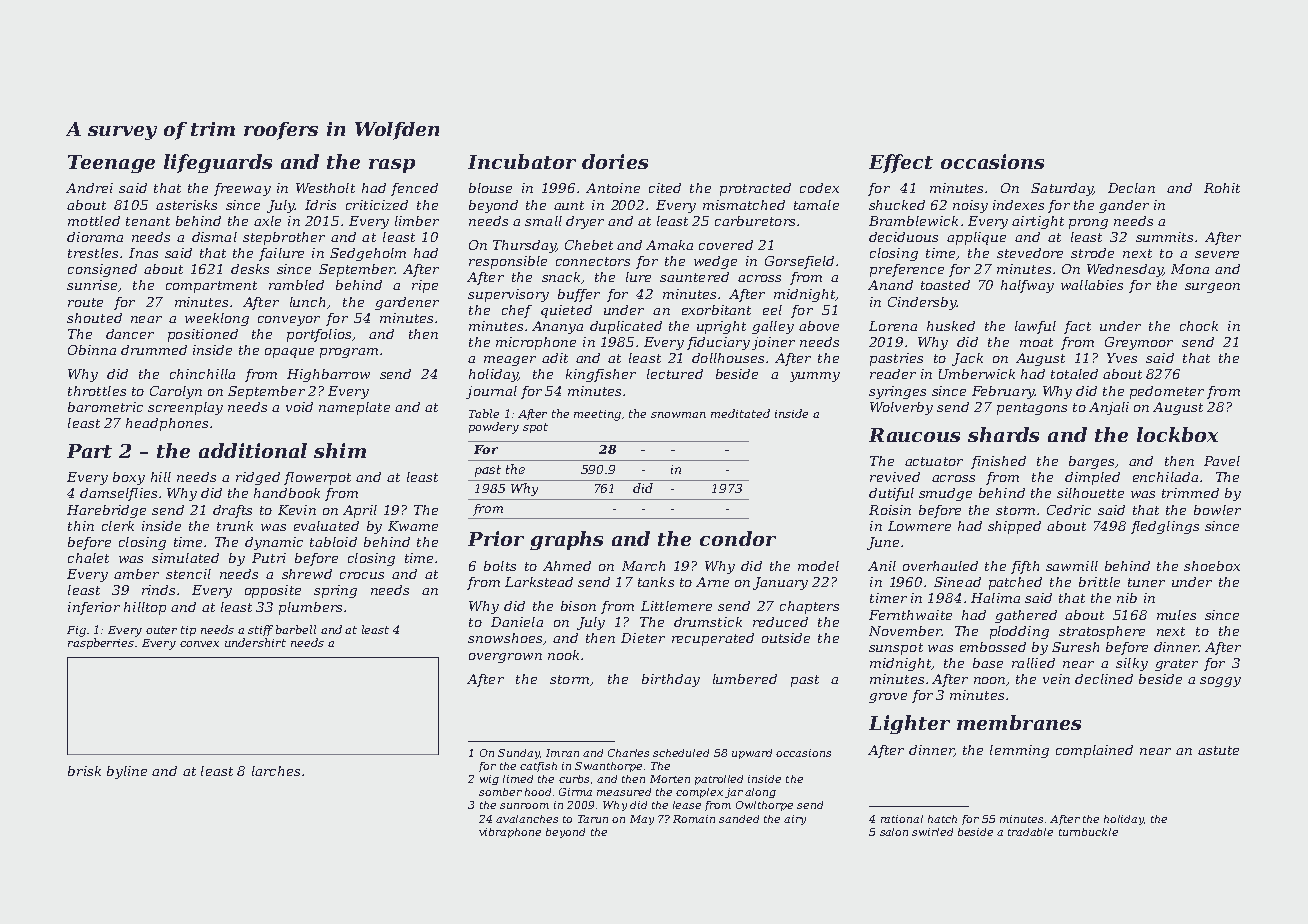  Describe the element at coordinates (1146, 582) in the page. I see `tuner` at that location.
